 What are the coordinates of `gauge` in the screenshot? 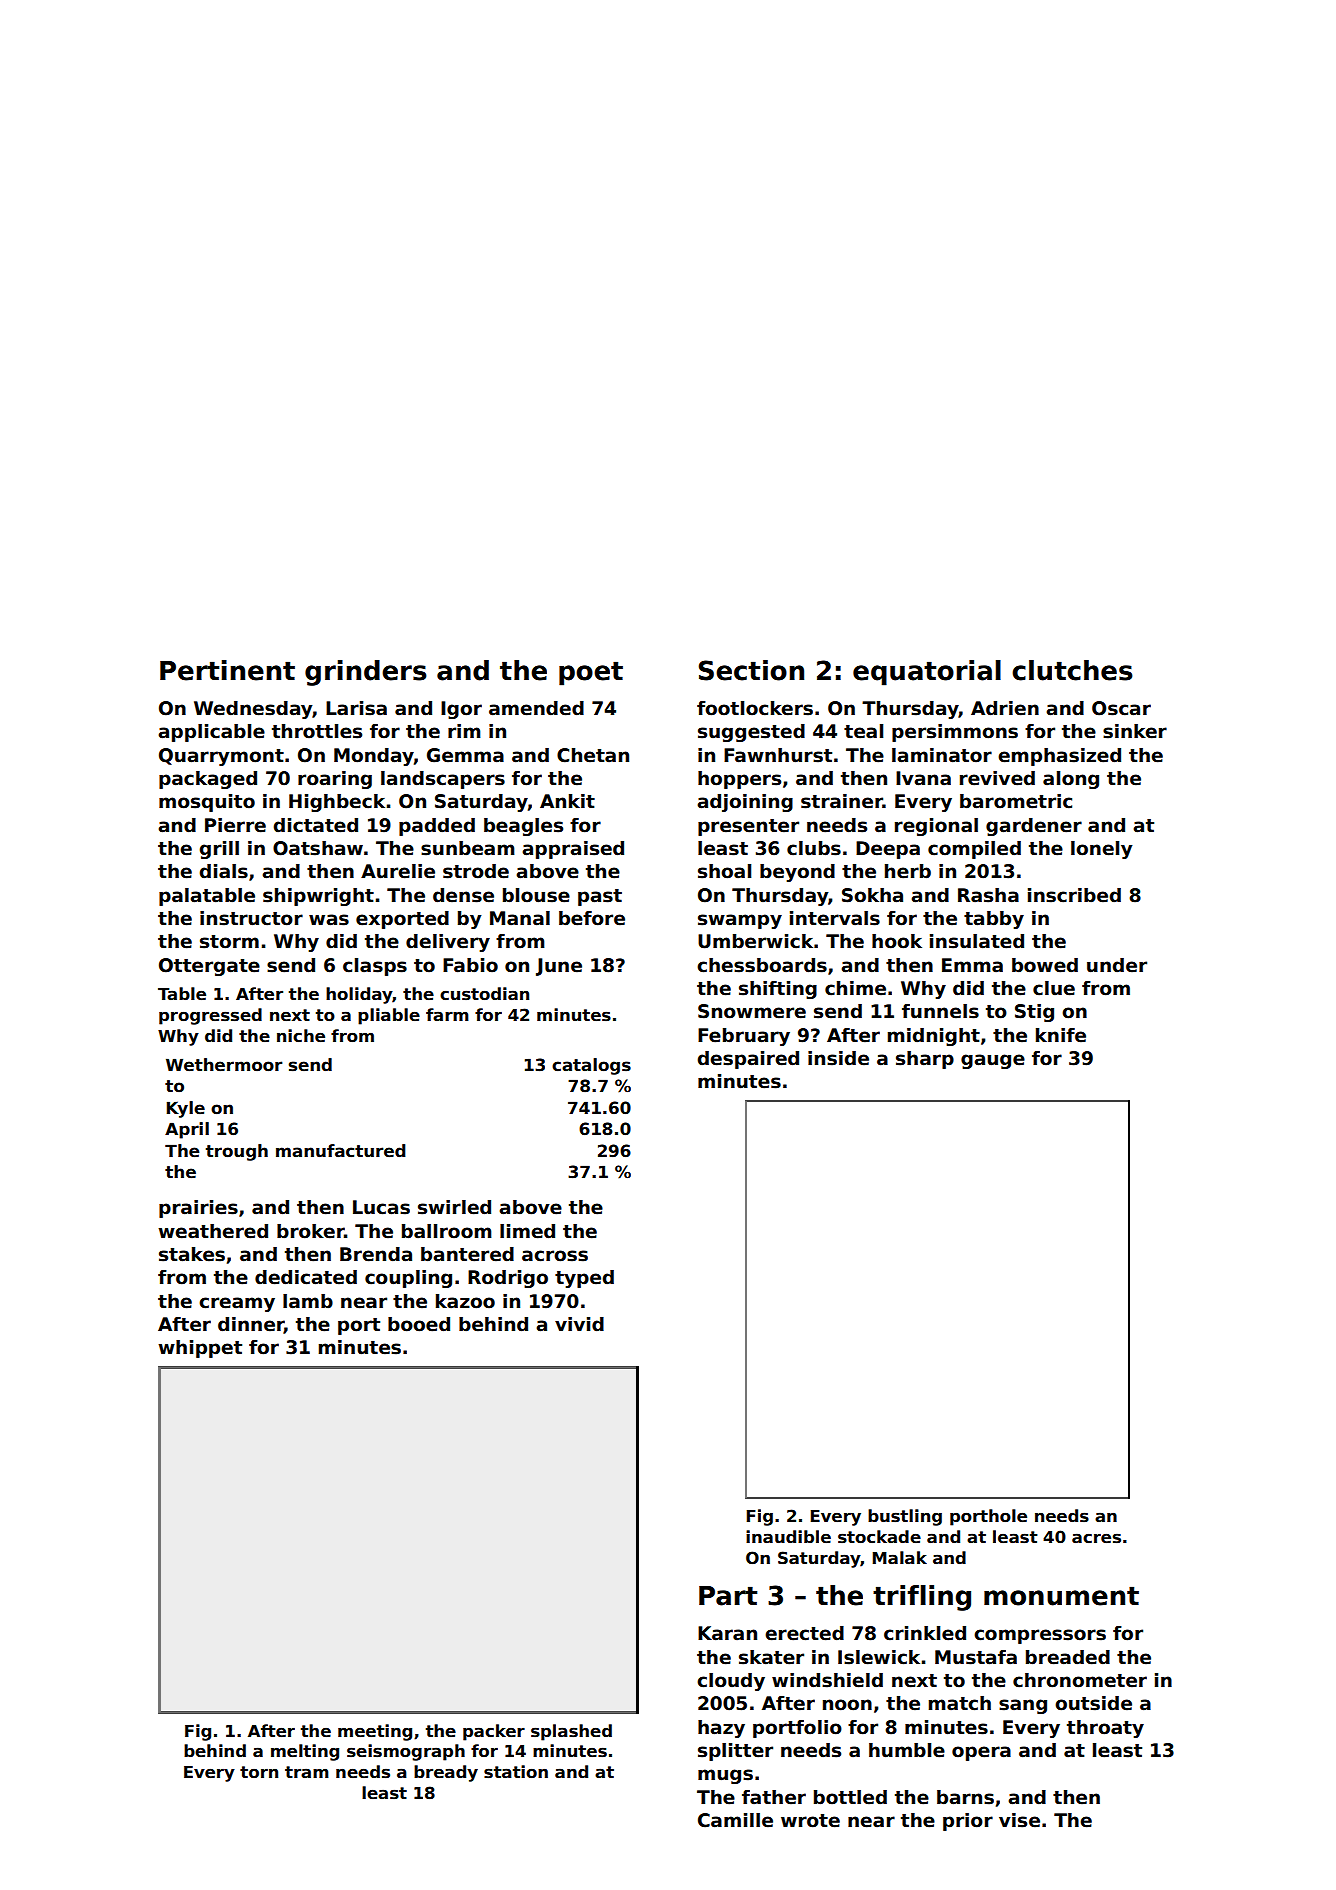 It's located at (993, 1061).
